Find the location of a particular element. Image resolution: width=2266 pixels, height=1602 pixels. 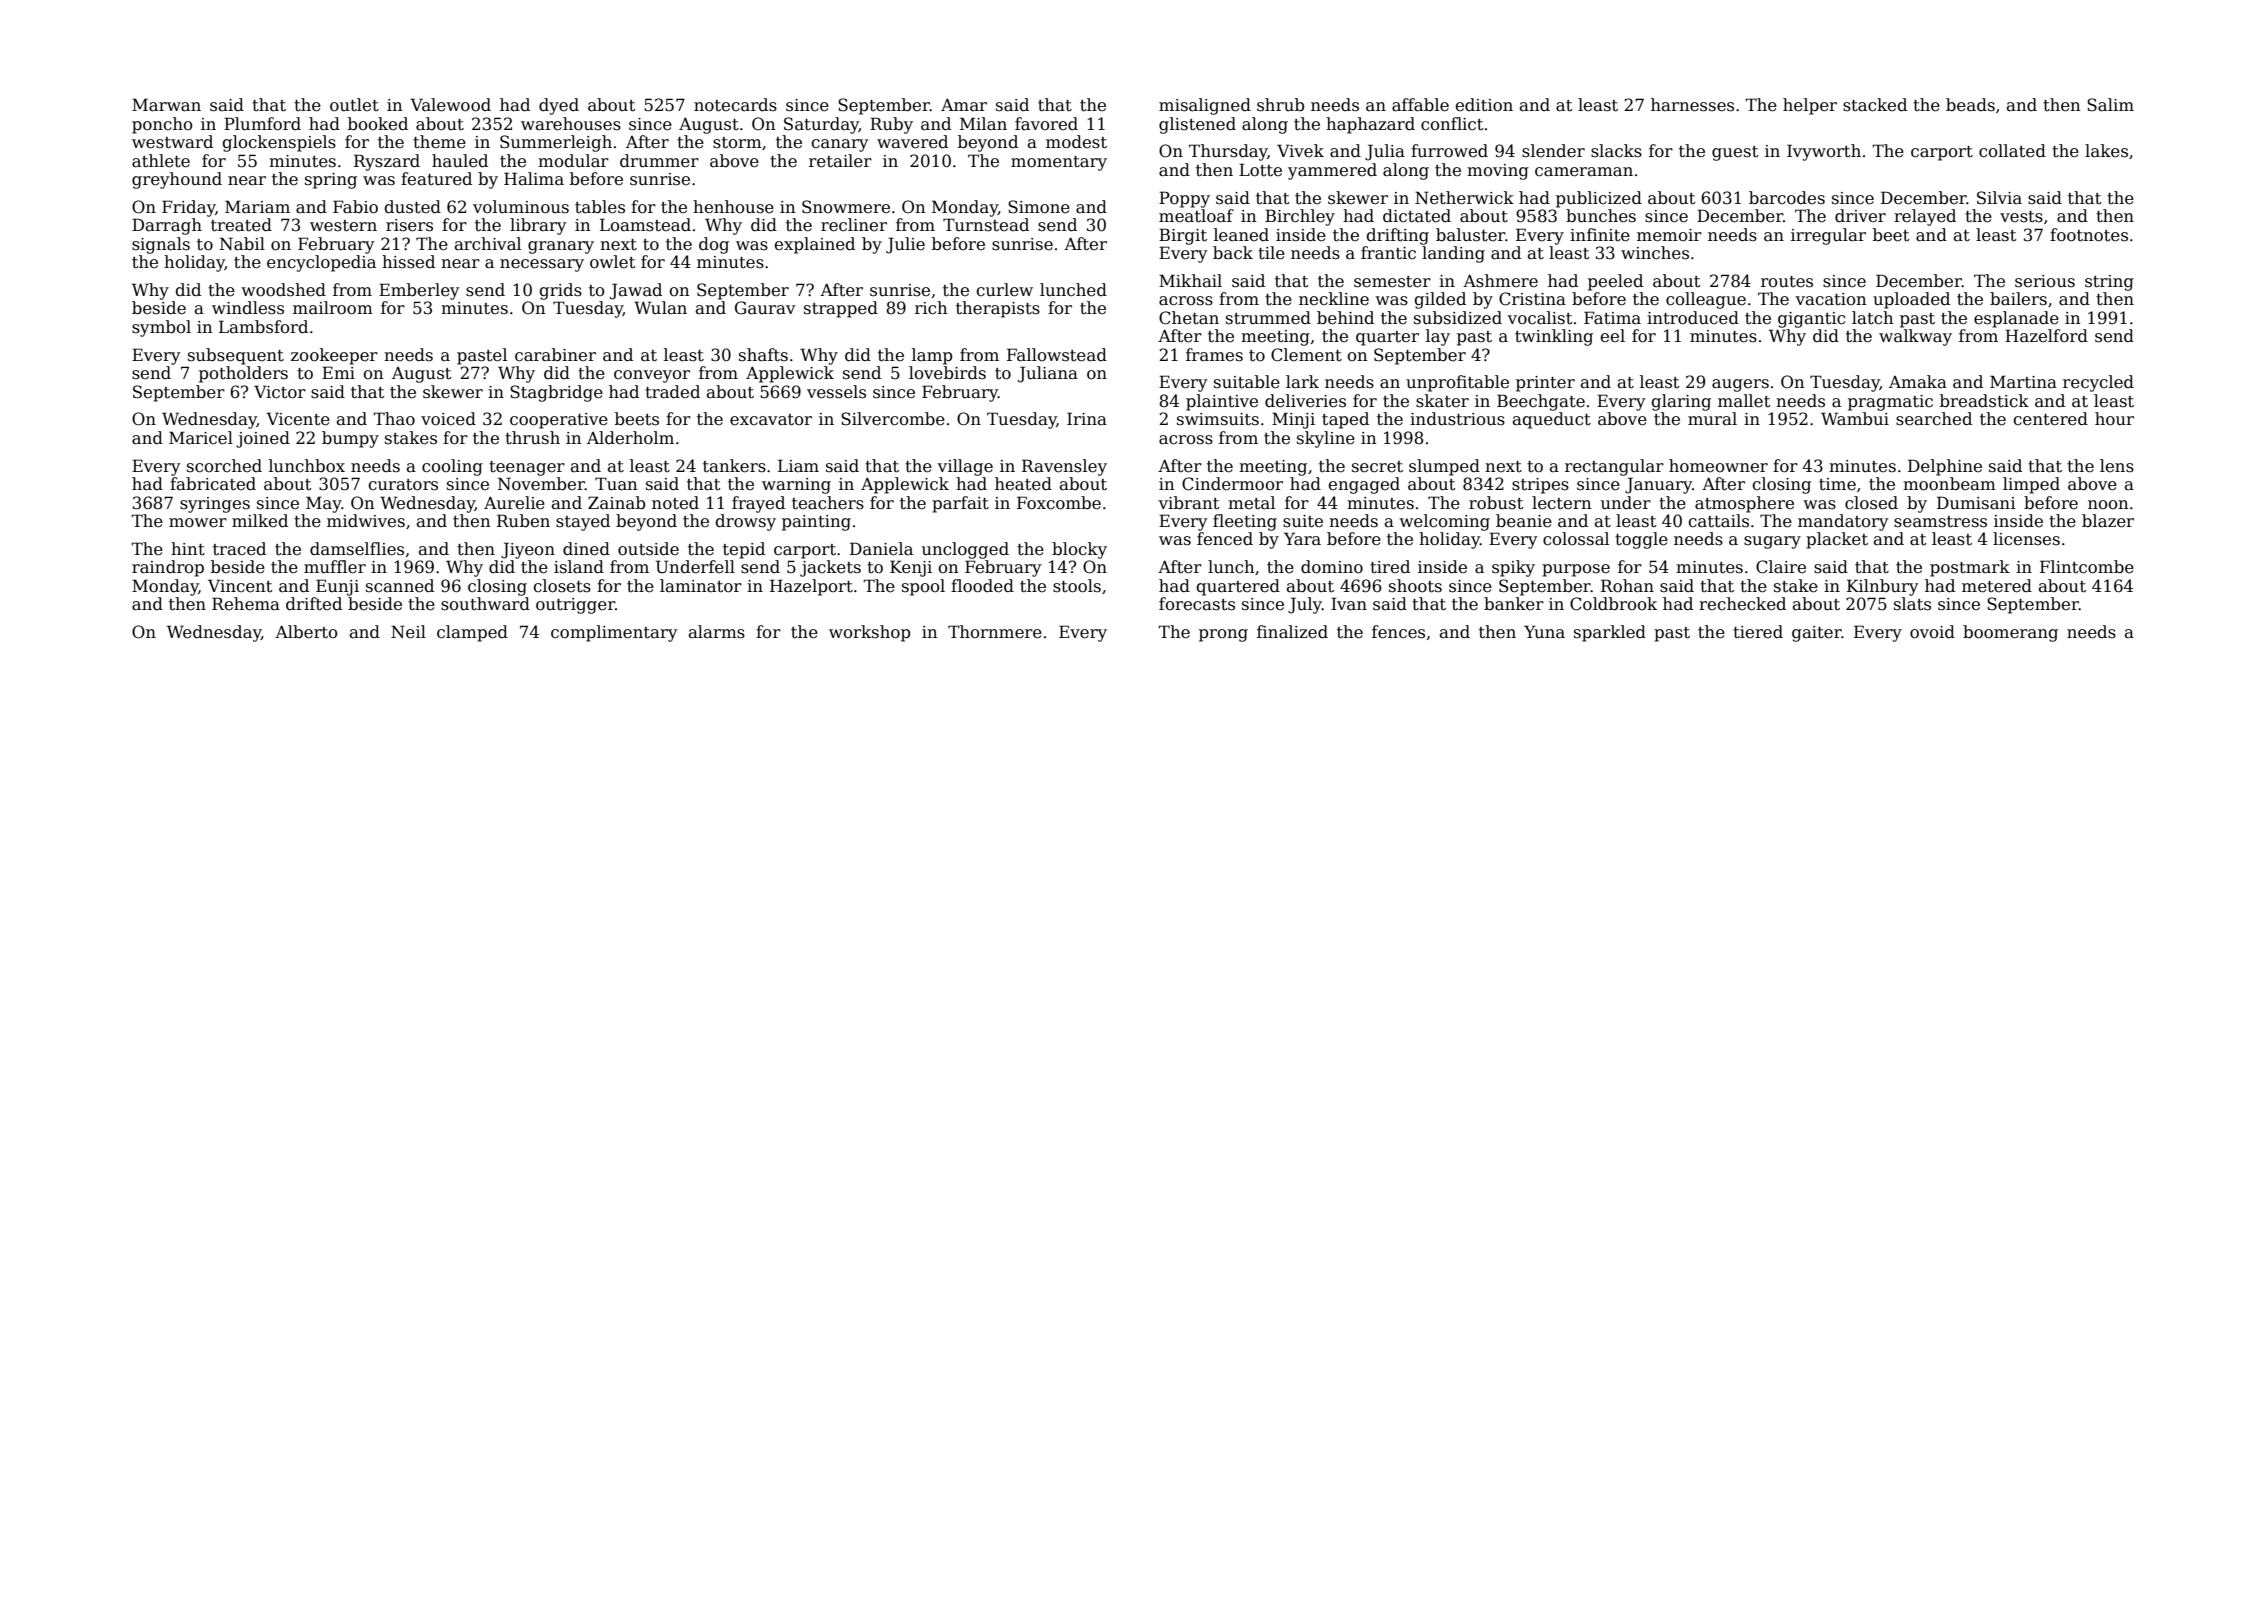

Silvia is located at coordinates (1999, 198).
